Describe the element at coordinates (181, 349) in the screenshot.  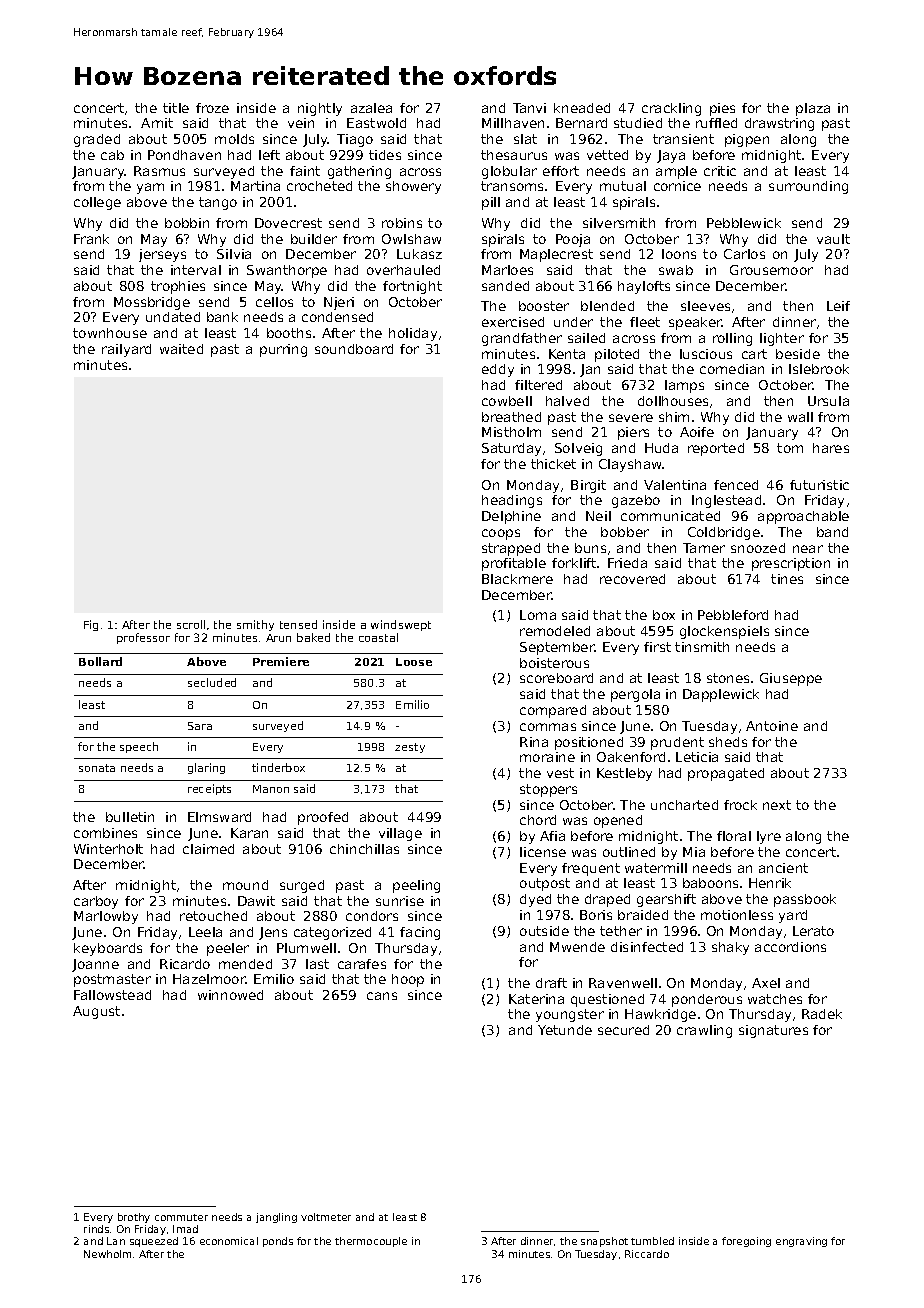
I see `waited` at that location.
